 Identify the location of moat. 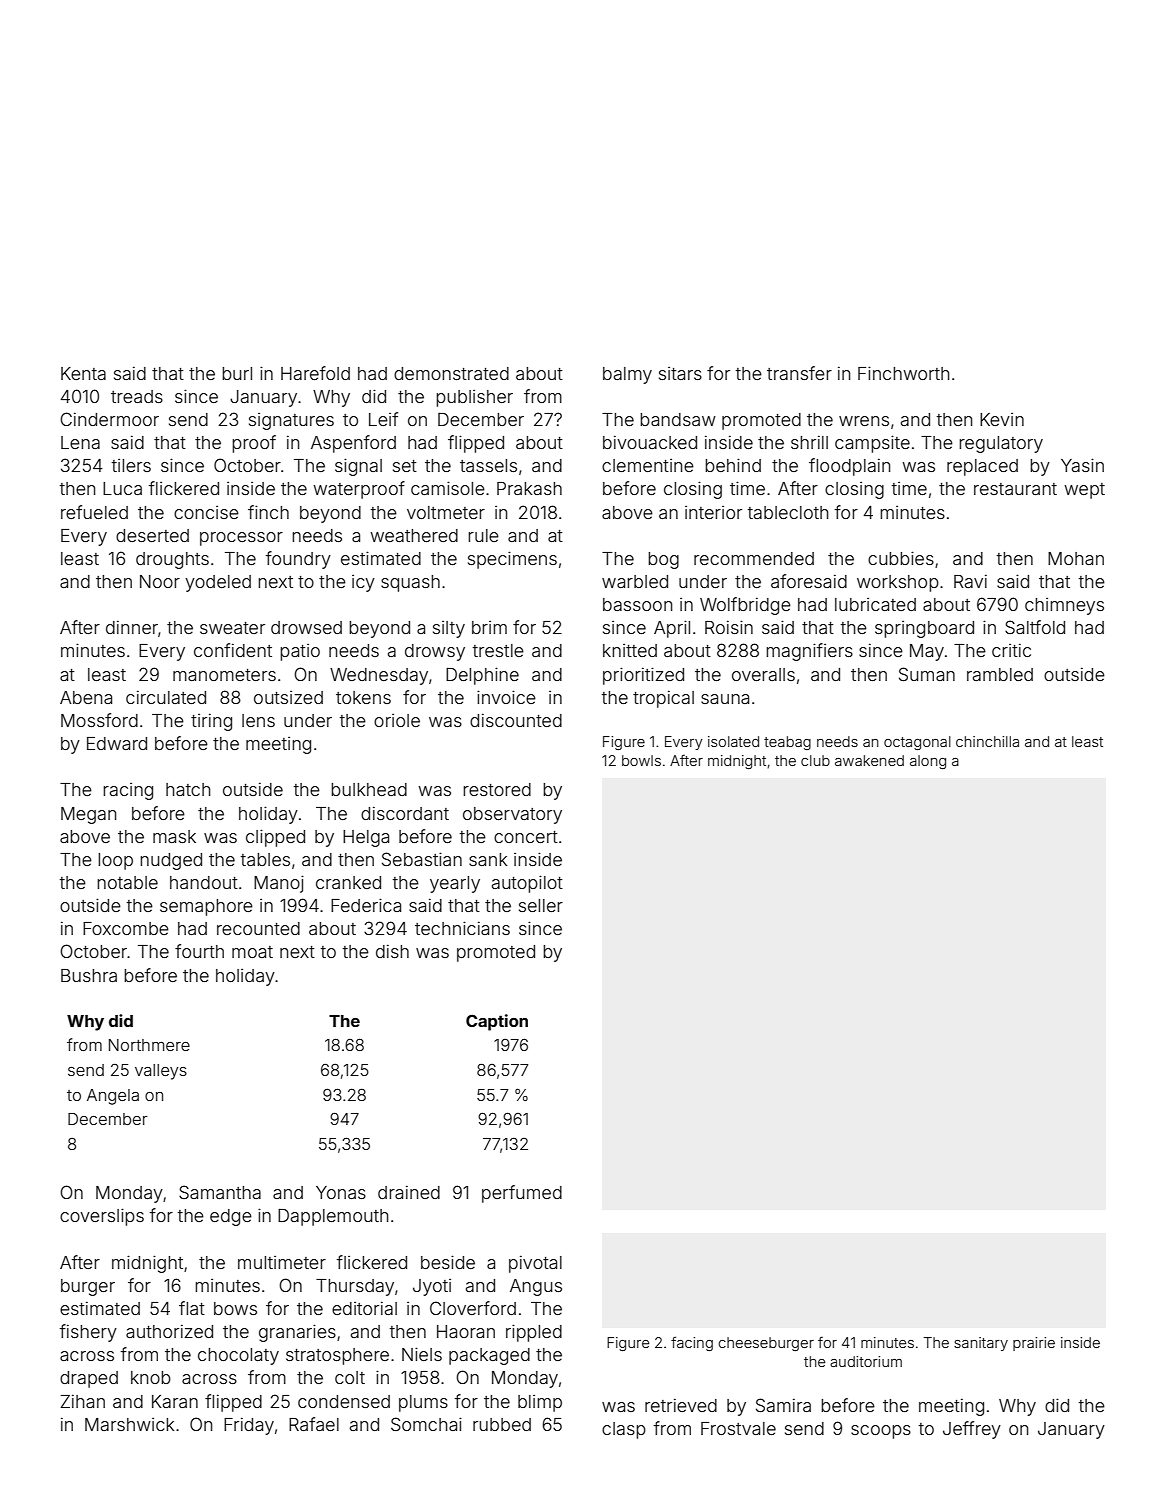
(252, 952).
